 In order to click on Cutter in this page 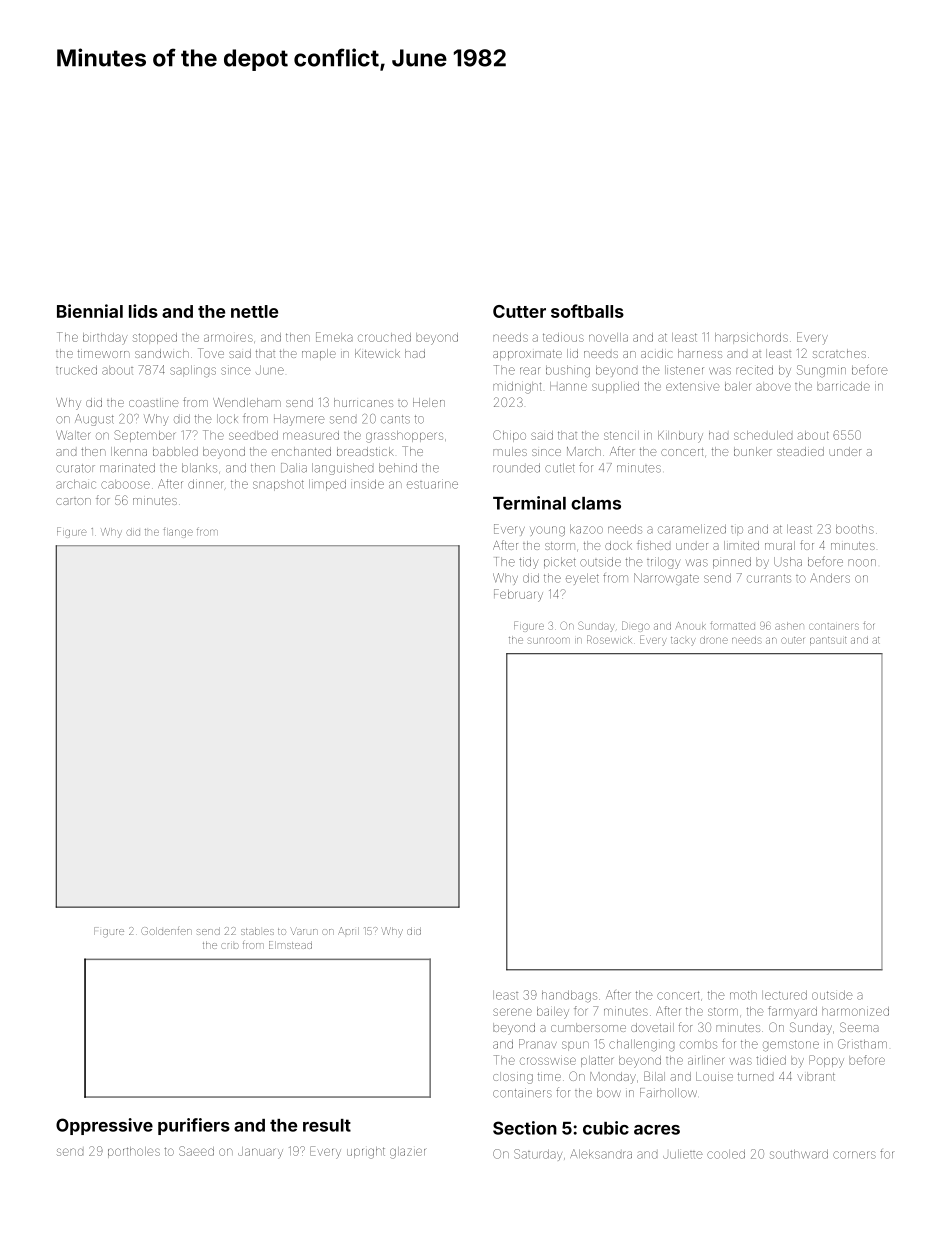, I will do `click(519, 311)`.
